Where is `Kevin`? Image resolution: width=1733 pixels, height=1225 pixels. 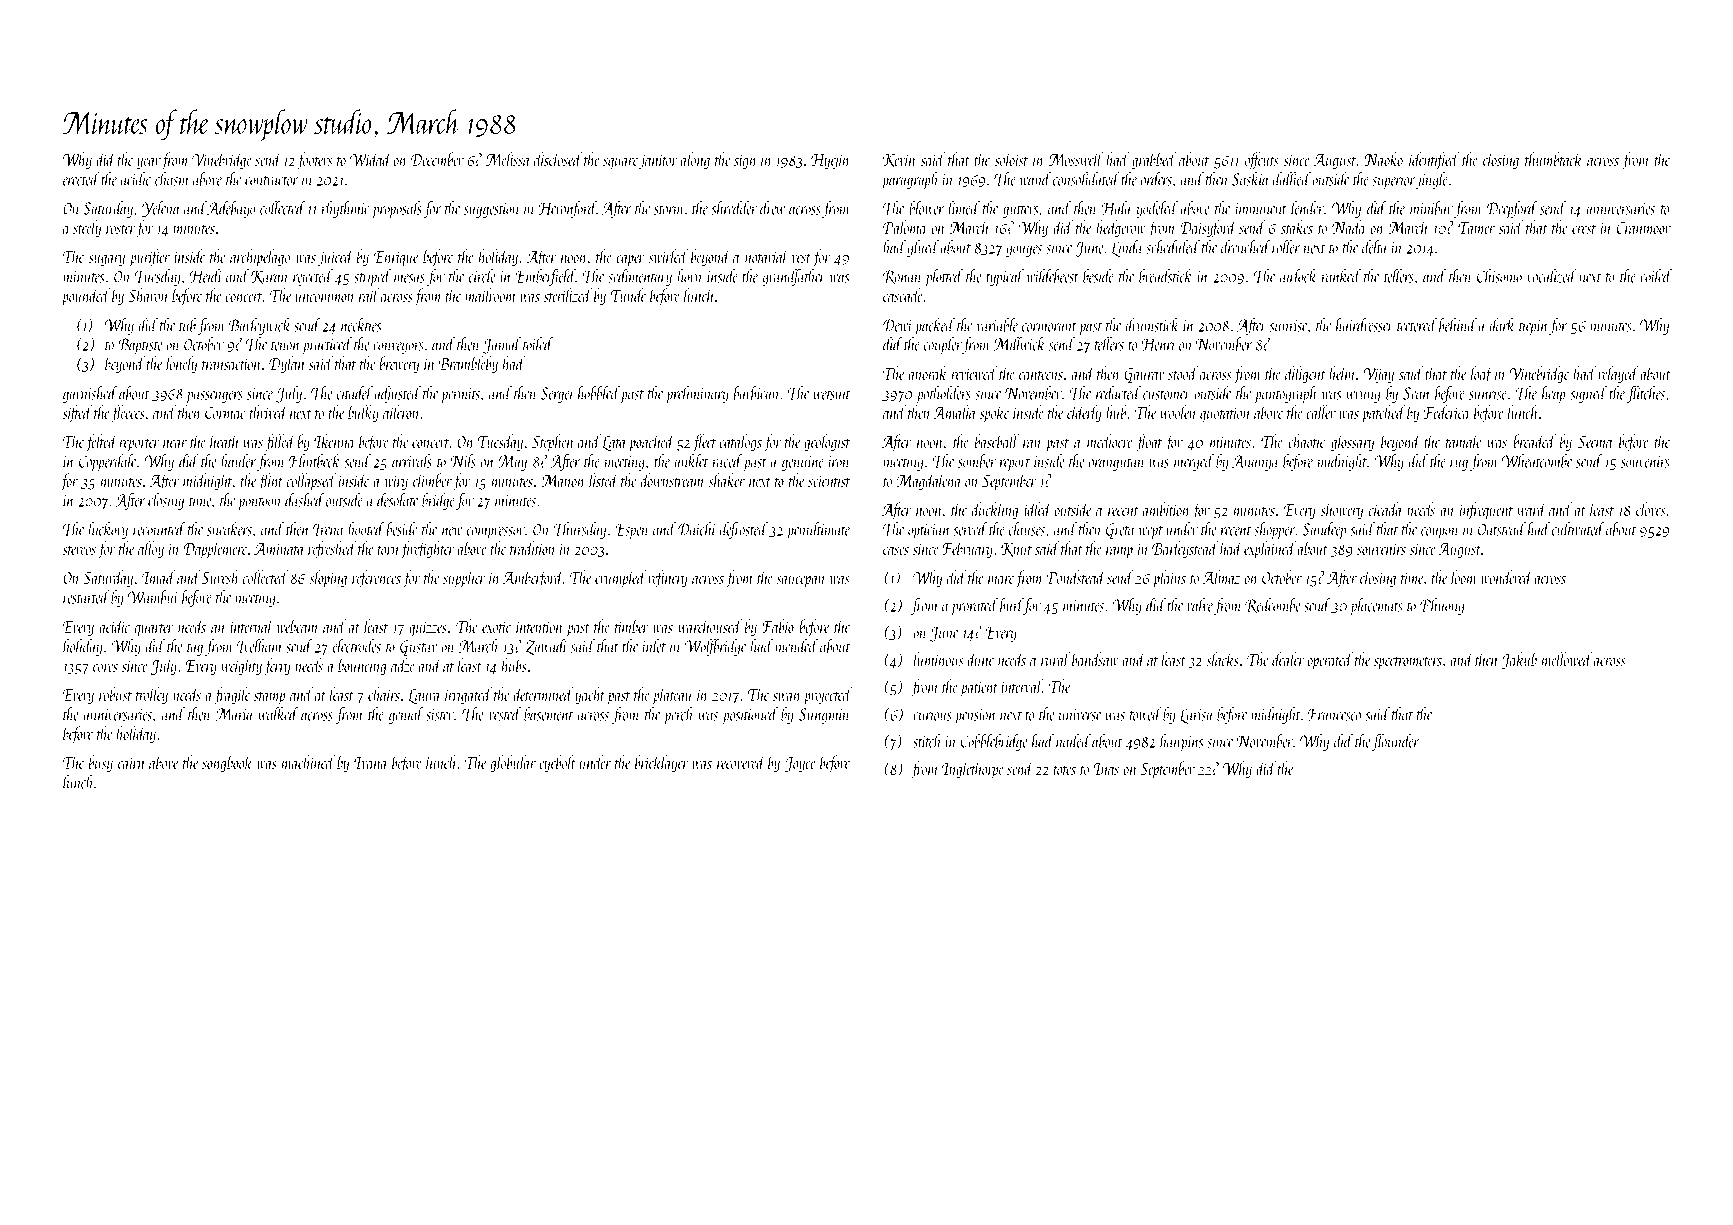
Kevin is located at coordinates (899, 161).
